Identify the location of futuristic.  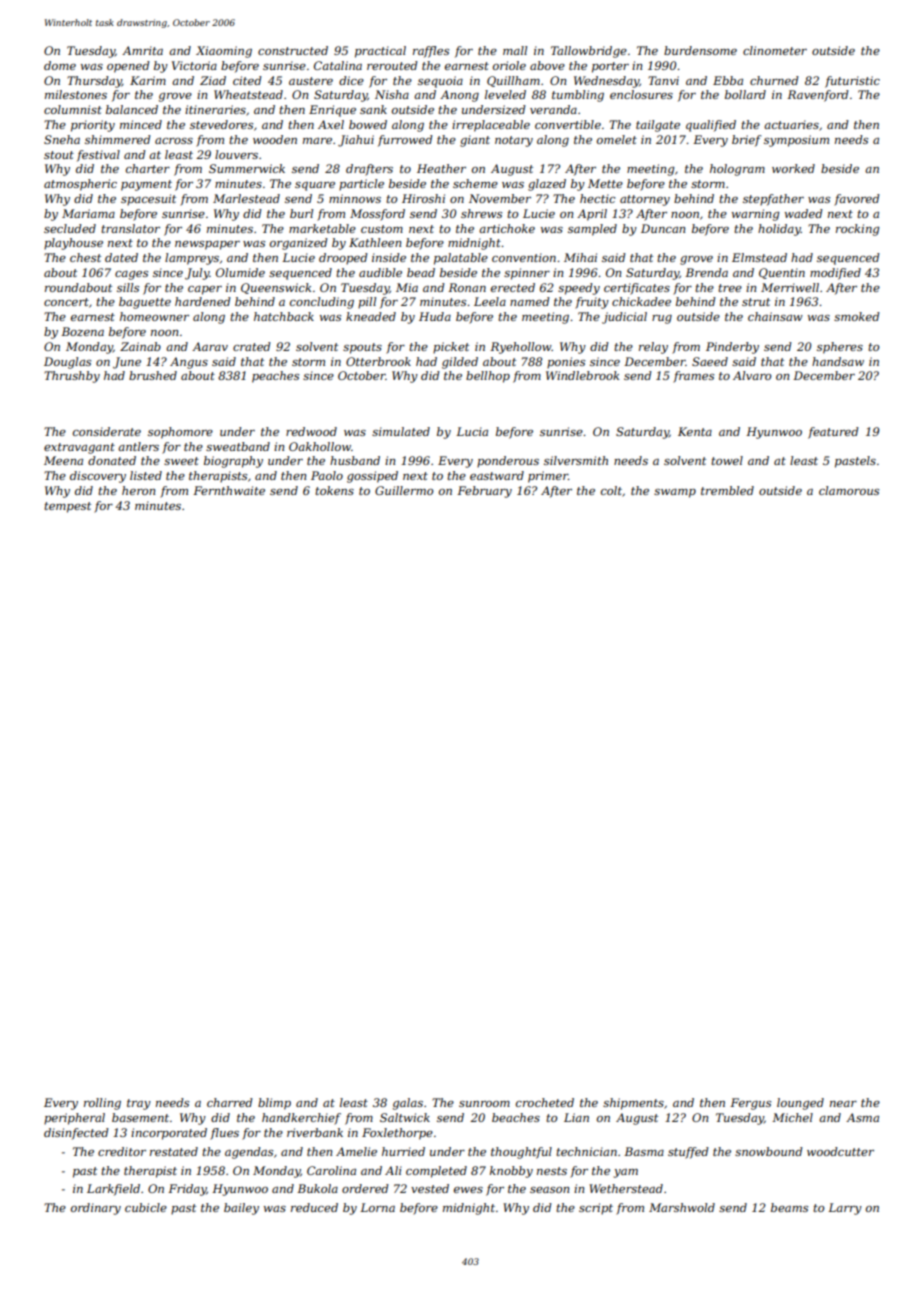
(852, 82).
